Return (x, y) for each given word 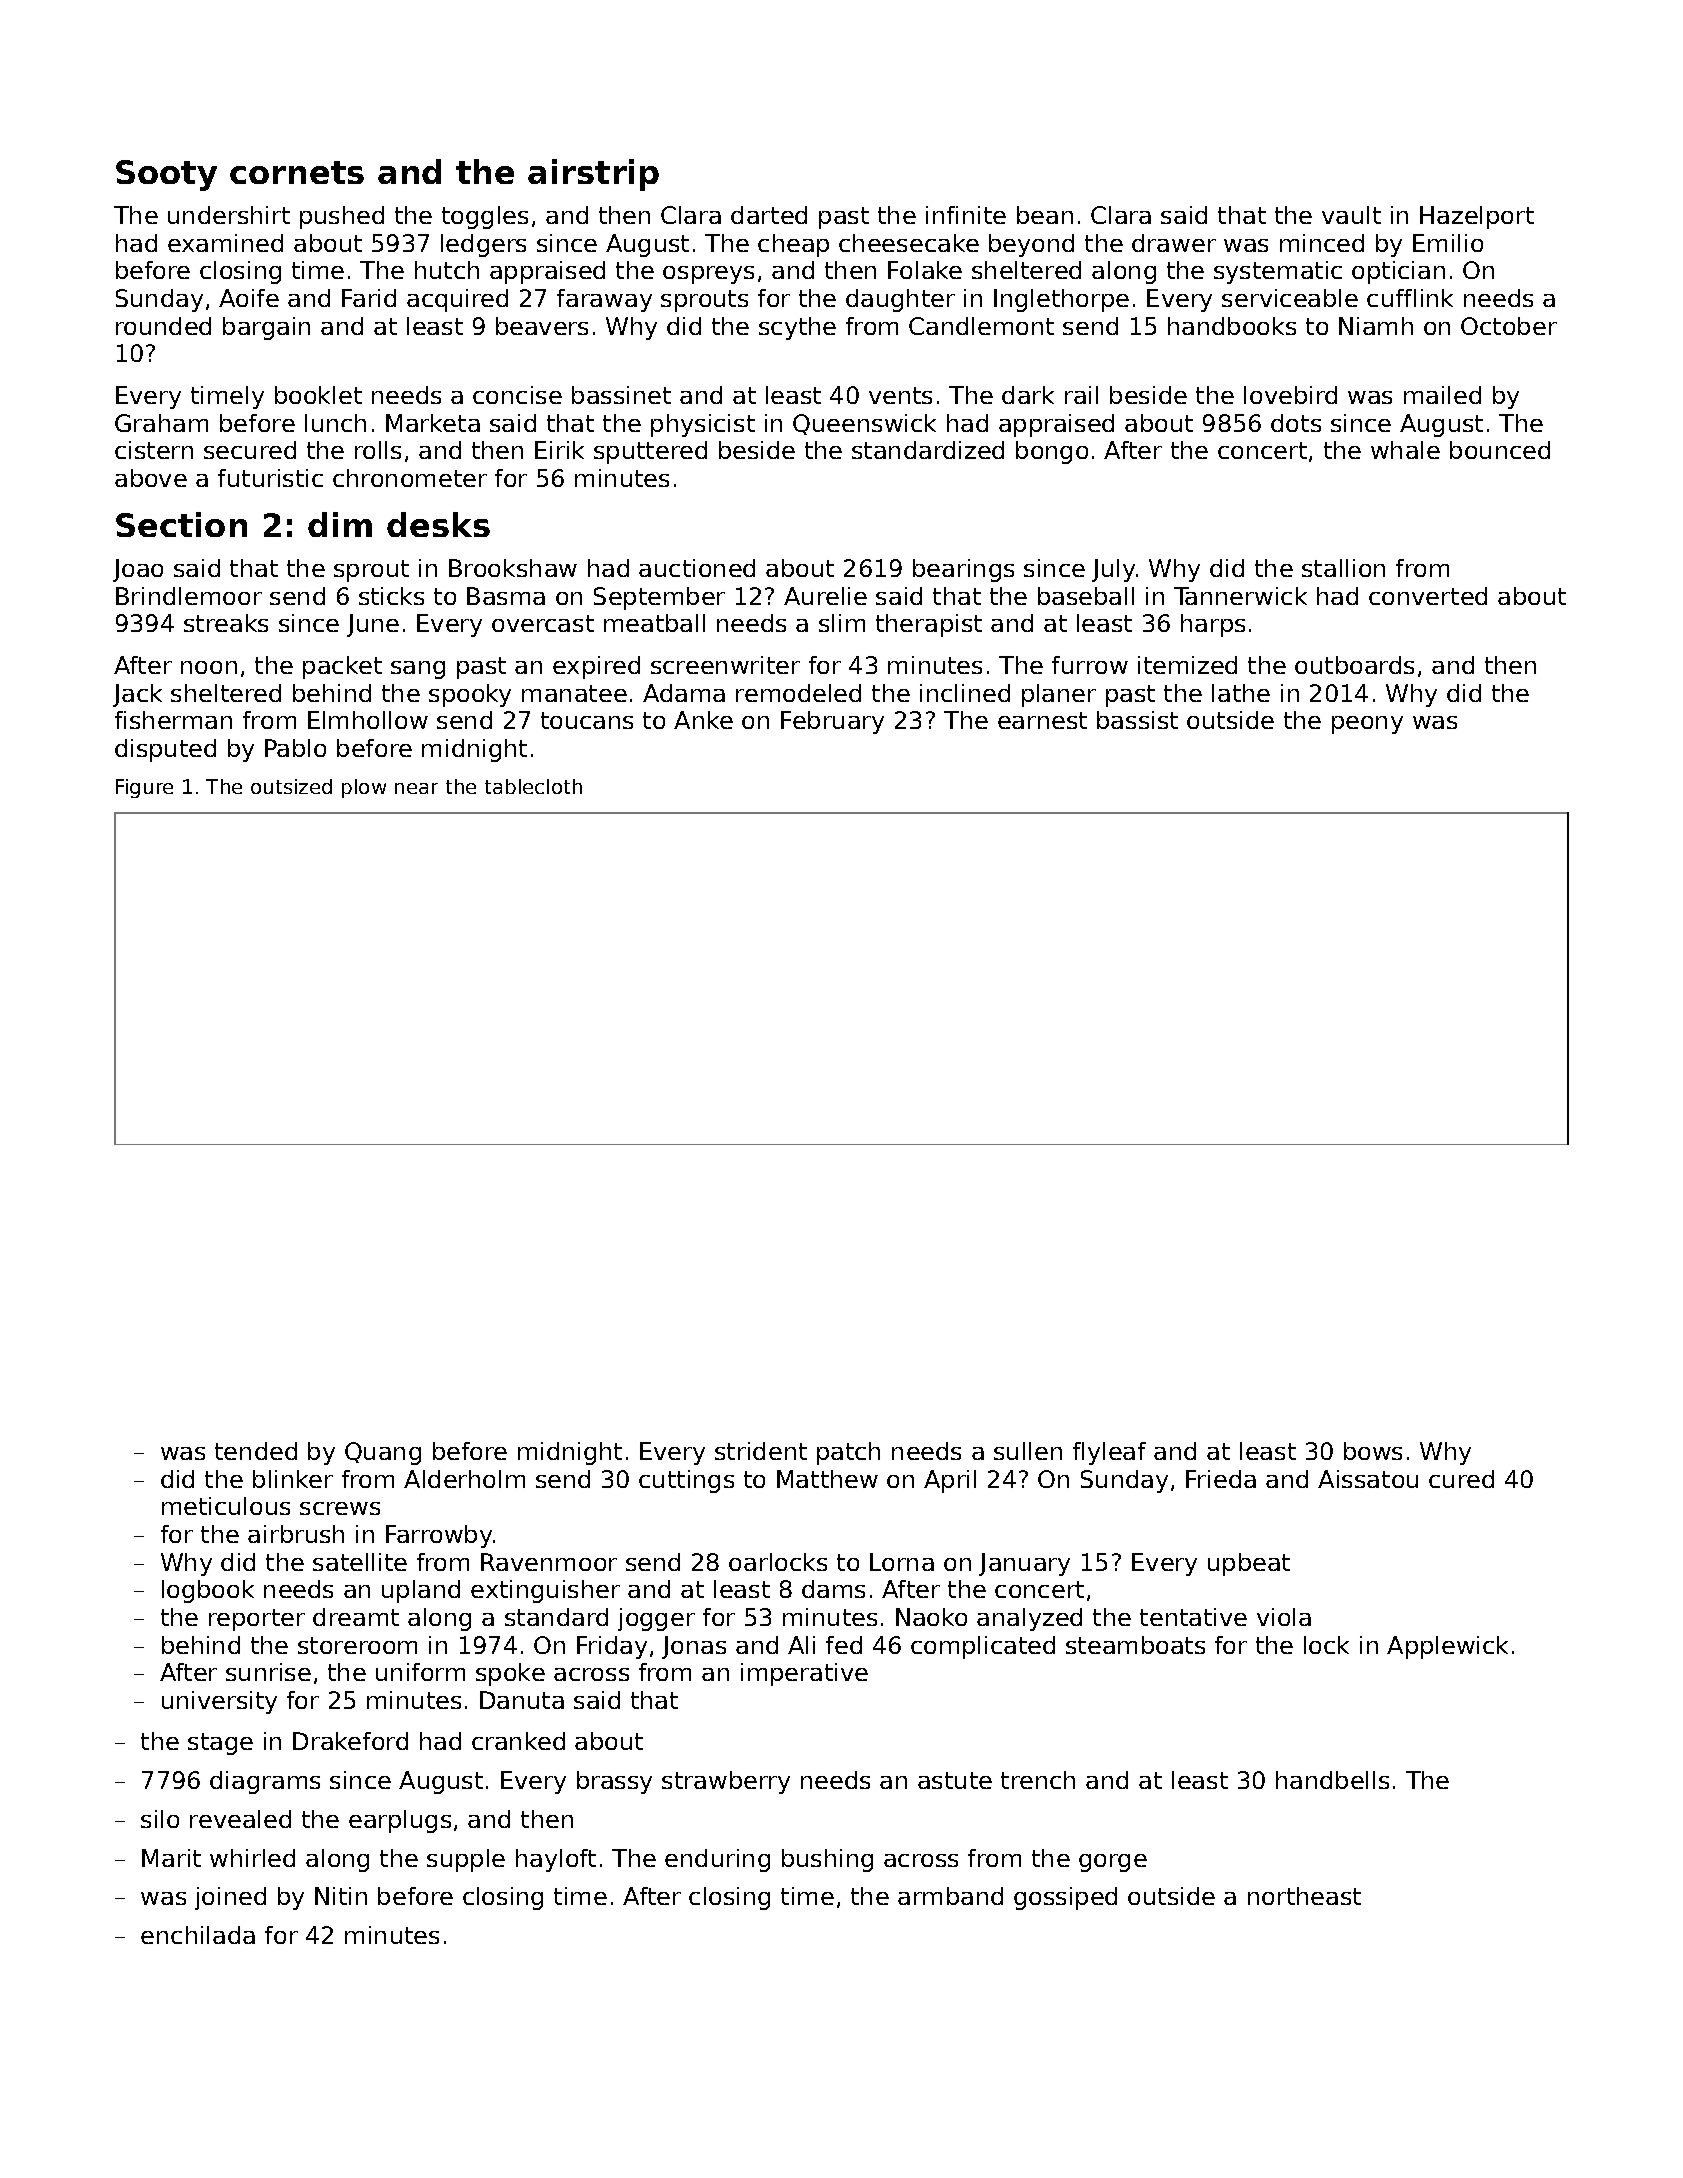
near (416, 788)
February (832, 722)
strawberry (726, 1782)
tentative (1193, 1617)
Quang (383, 1453)
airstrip (593, 175)
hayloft (556, 1860)
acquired (457, 300)
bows (1373, 1451)
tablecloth (533, 786)
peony (1367, 725)
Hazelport (1477, 217)
